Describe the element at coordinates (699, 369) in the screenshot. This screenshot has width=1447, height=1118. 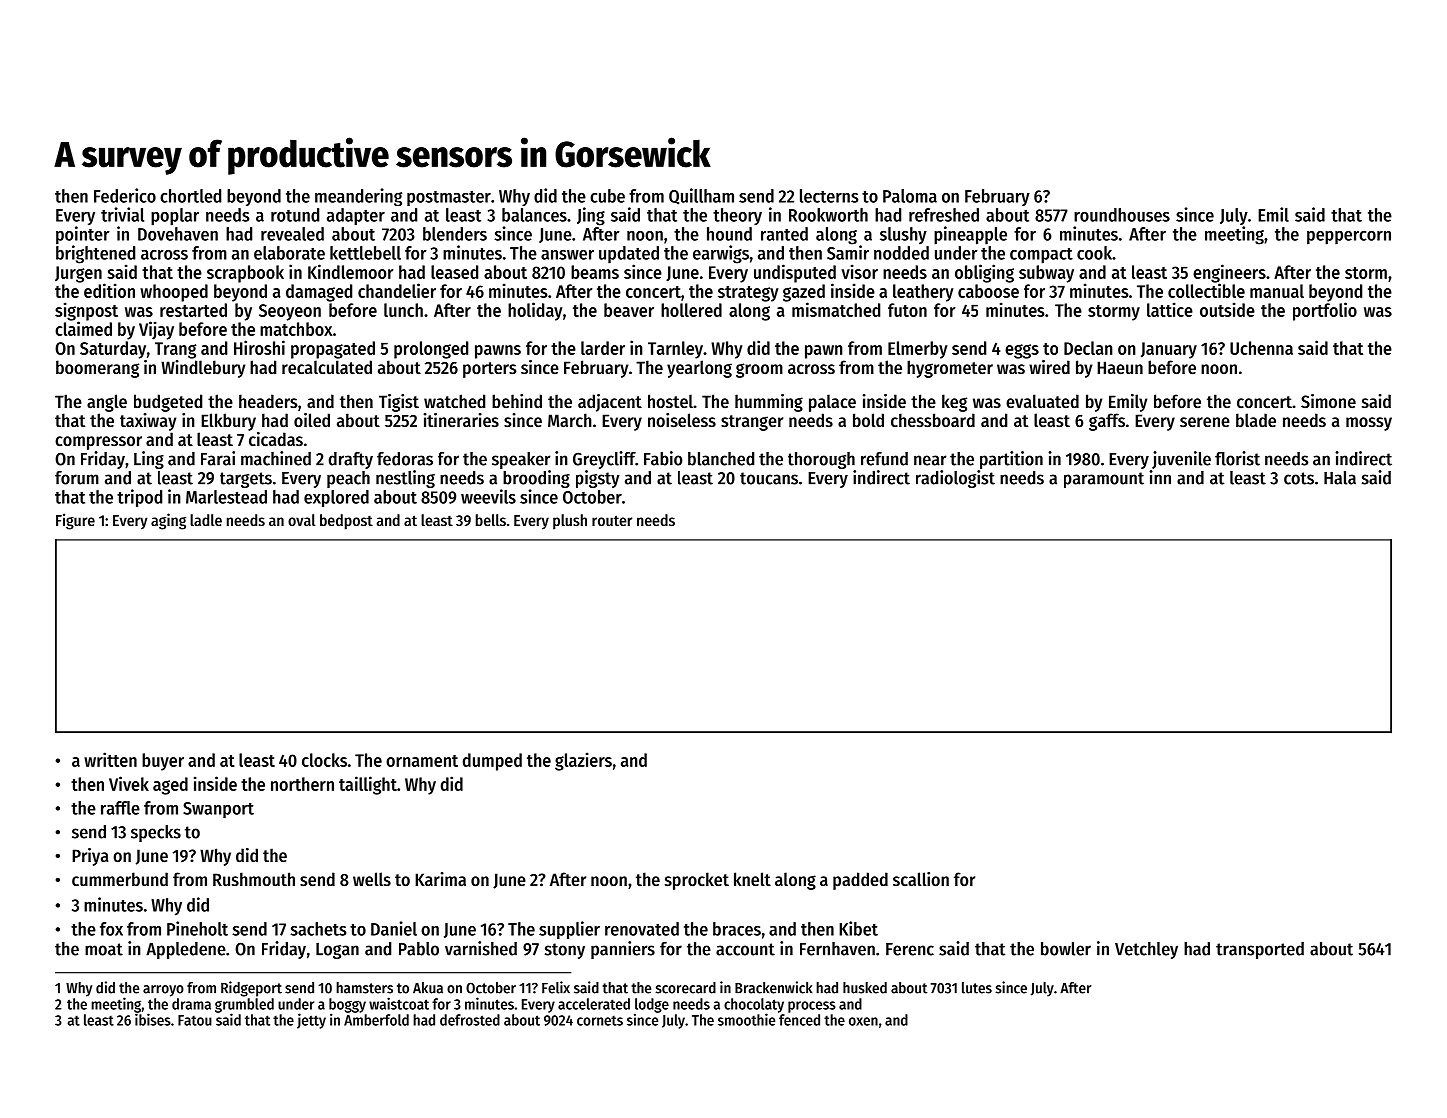
I see `yearlong` at that location.
